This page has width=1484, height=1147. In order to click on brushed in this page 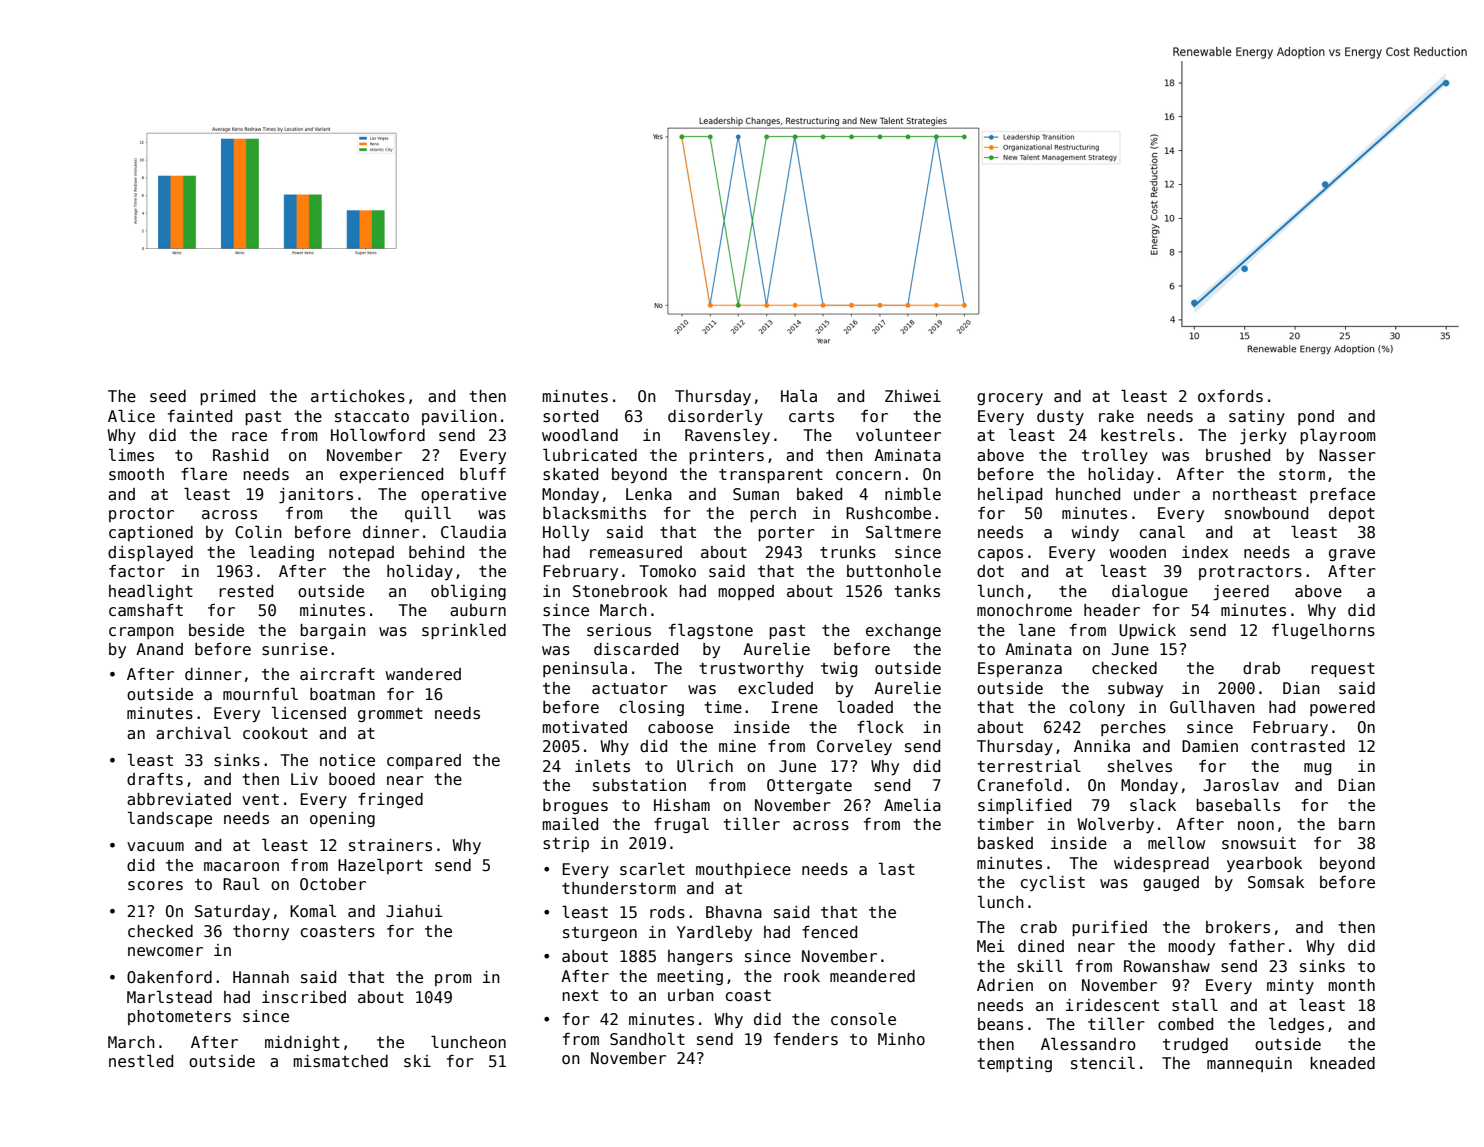, I will do `click(1238, 455)`.
